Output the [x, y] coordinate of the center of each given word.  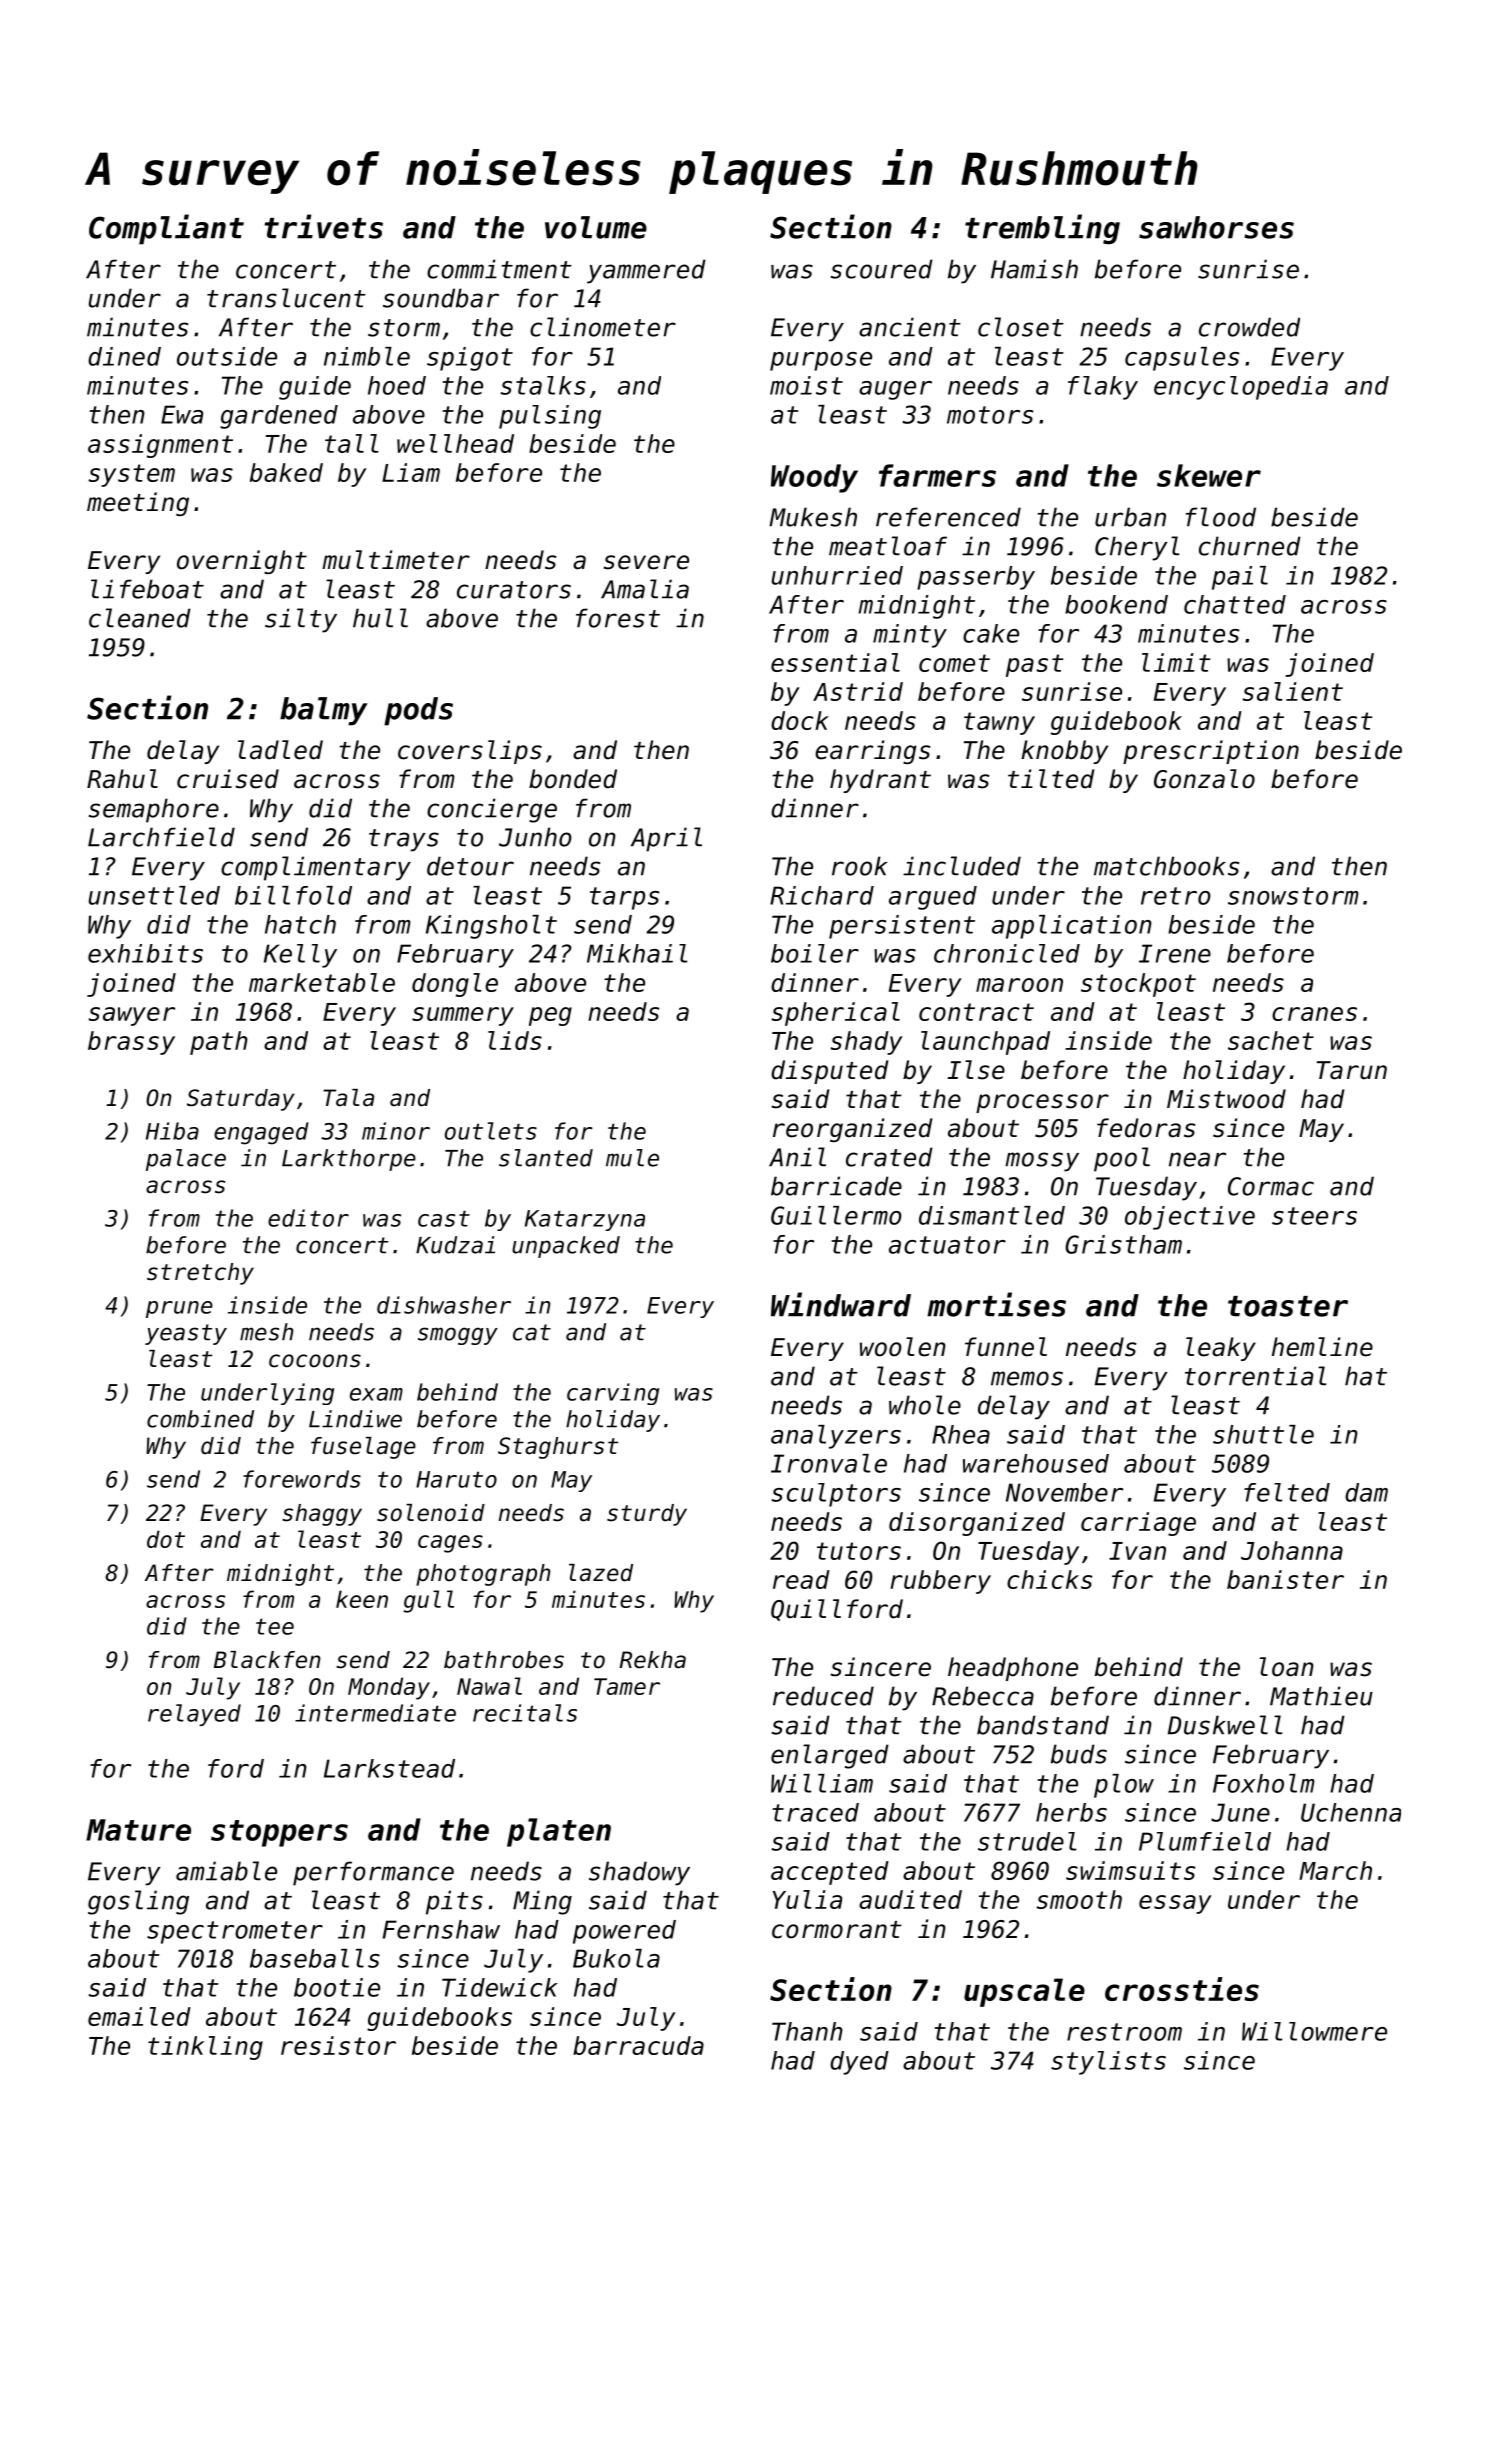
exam [376, 1394]
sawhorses [1216, 227]
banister [1285, 1579]
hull [380, 618]
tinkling [205, 2048]
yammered [646, 271]
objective [1190, 1218]
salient [1293, 691]
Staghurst [558, 1448]
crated [889, 1157]
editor [308, 1218]
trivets [324, 226]
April [666, 839]
